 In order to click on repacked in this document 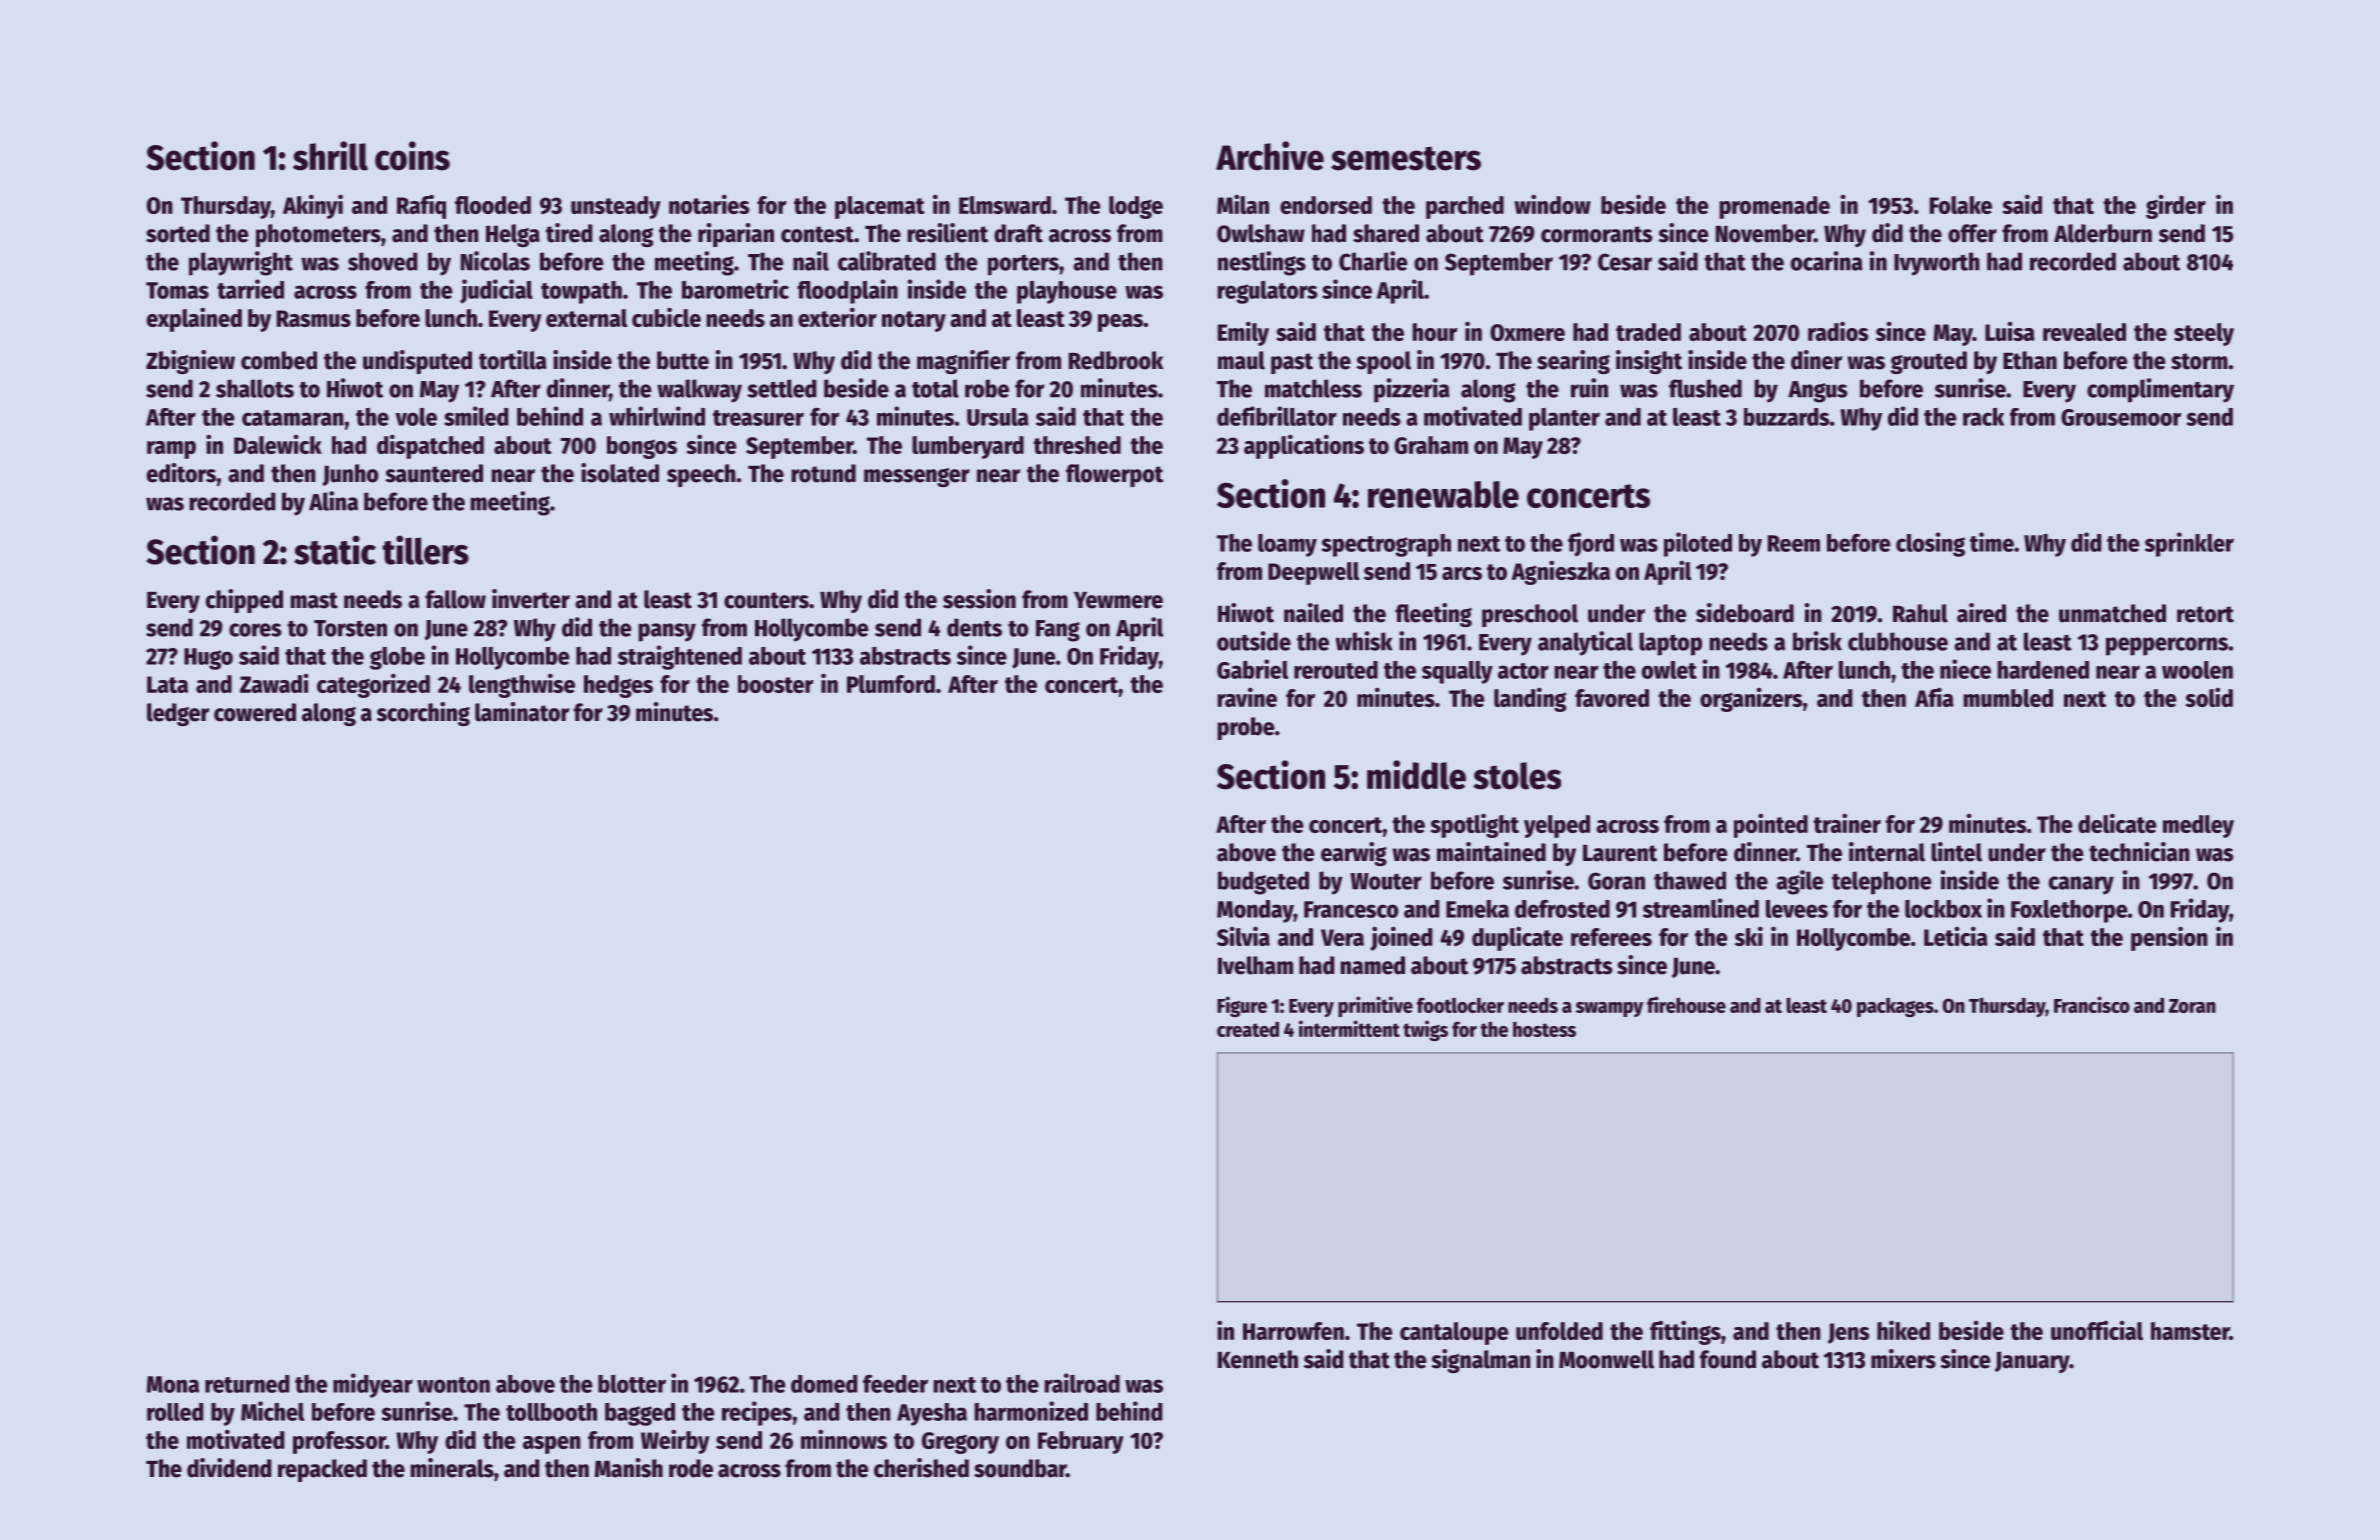, I will do `click(322, 1470)`.
